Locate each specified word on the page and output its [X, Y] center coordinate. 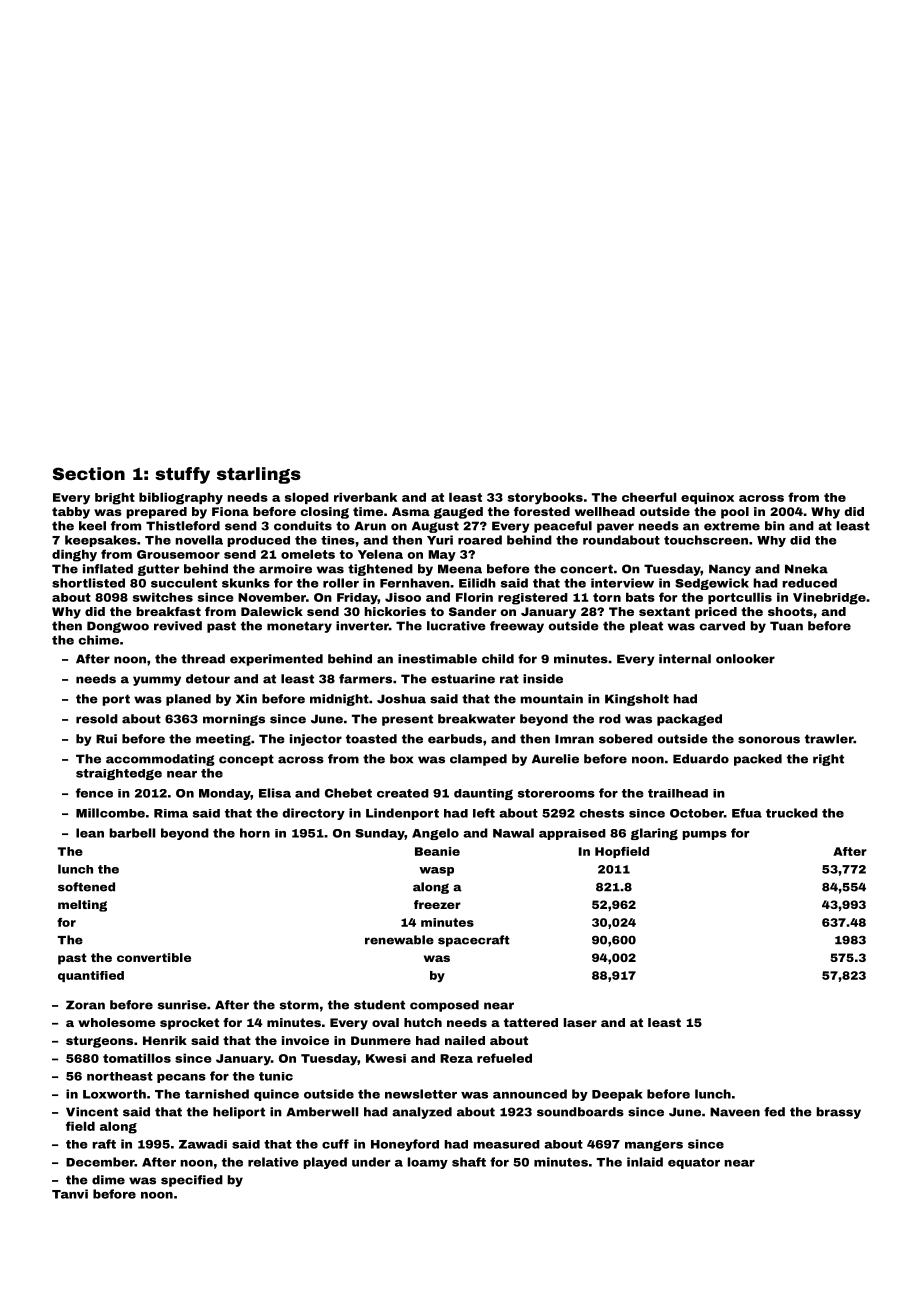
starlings [259, 475]
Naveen [735, 1112]
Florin [474, 597]
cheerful [649, 497]
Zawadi [203, 1144]
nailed [465, 1040]
